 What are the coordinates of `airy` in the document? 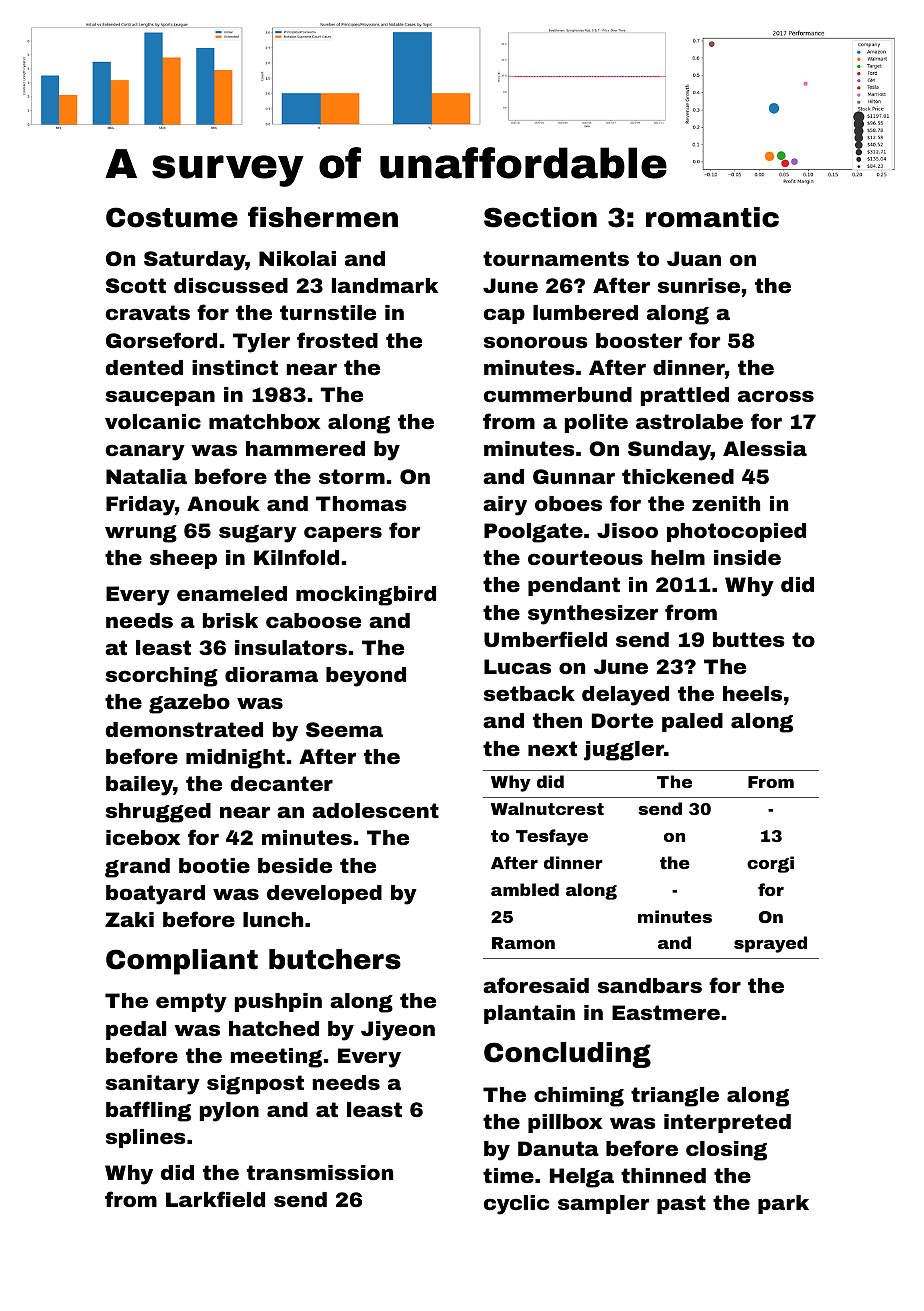 It's located at (505, 506).
